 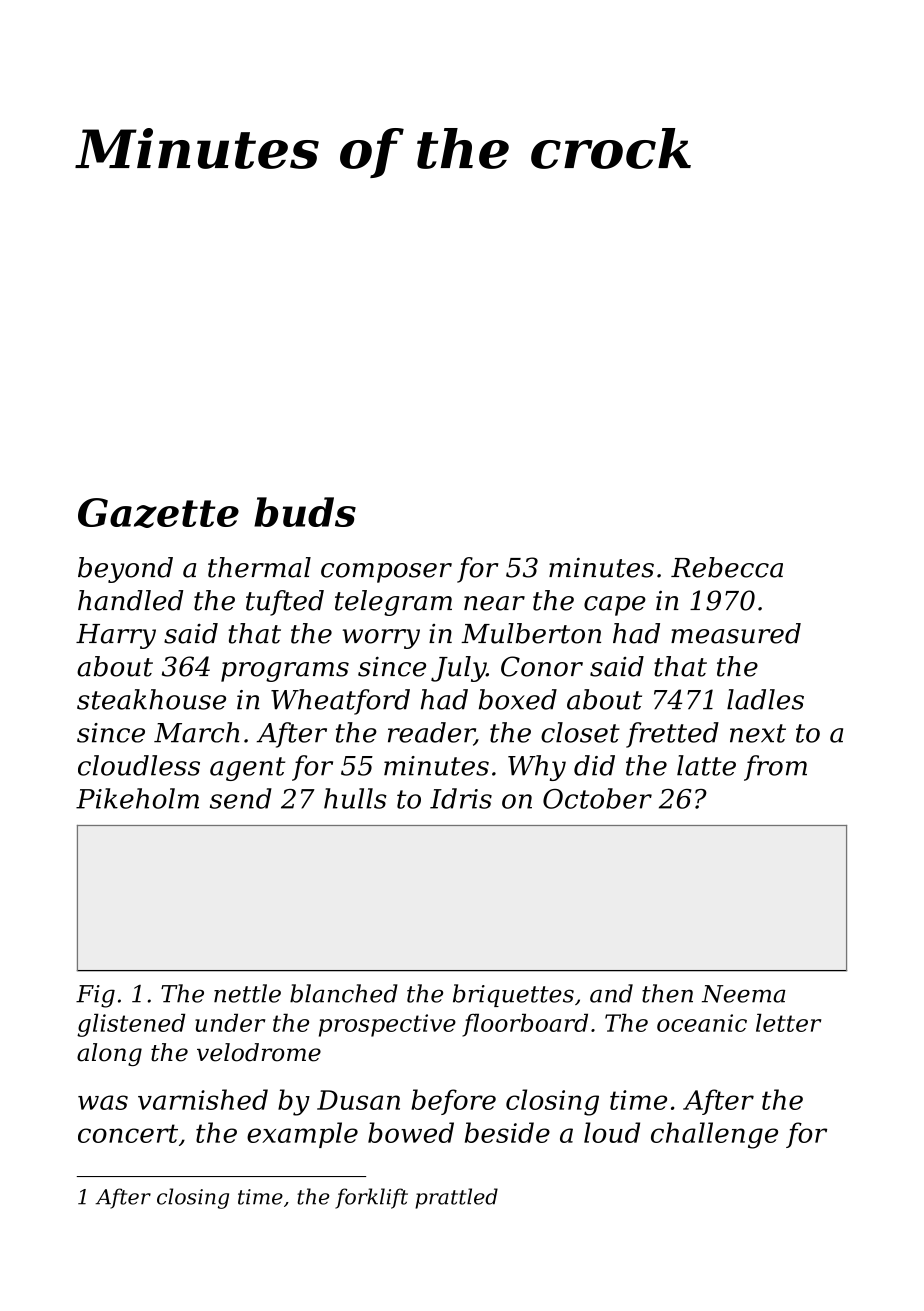 What do you see at coordinates (736, 633) in the image?
I see `measured` at bounding box center [736, 633].
